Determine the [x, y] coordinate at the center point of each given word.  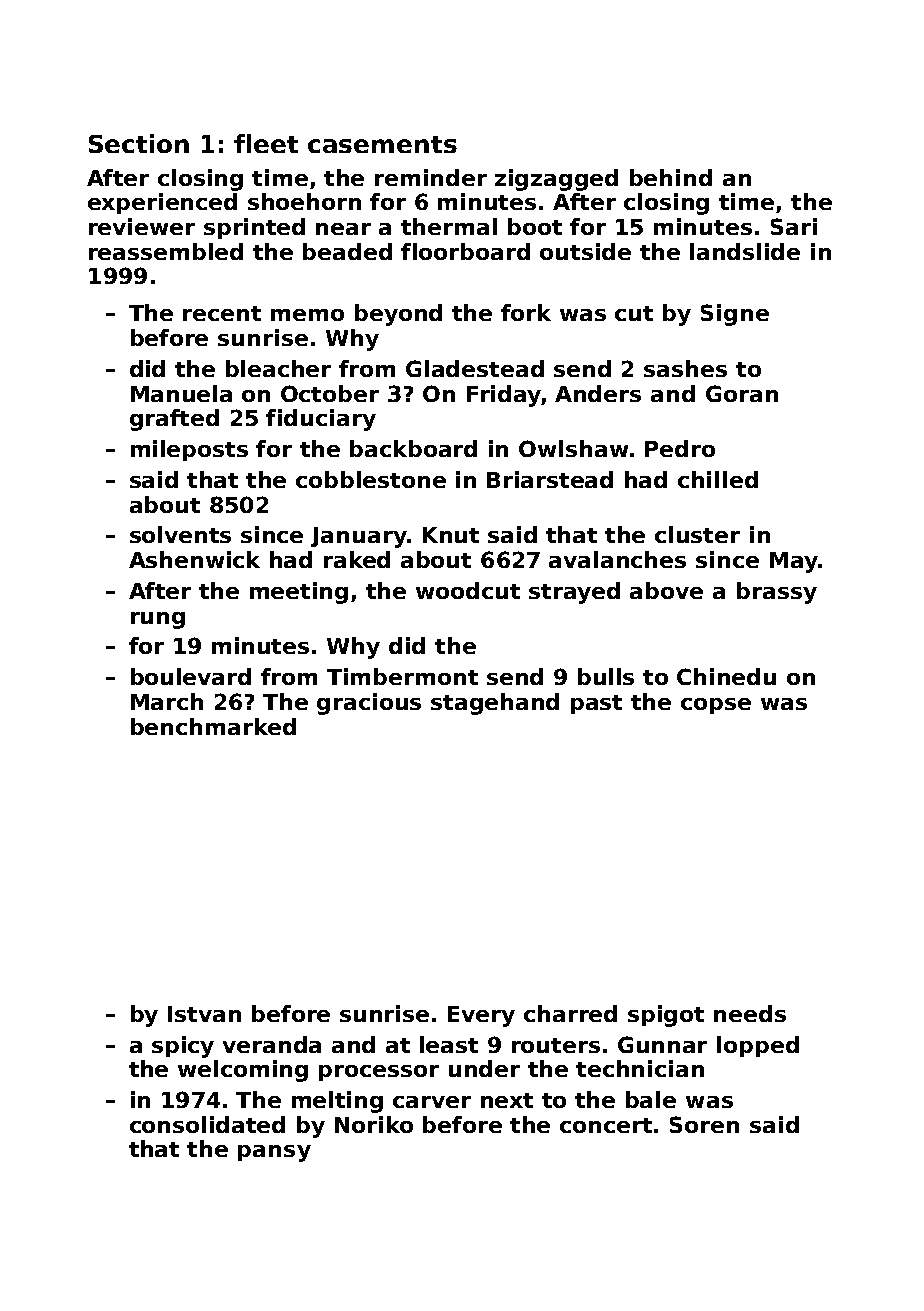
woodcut [468, 590]
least [449, 1044]
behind [671, 177]
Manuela [181, 393]
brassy [777, 593]
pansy [274, 1153]
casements [382, 144]
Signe [735, 315]
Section [139, 143]
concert [606, 1125]
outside [585, 251]
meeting [299, 593]
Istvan [204, 1014]
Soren [704, 1124]
